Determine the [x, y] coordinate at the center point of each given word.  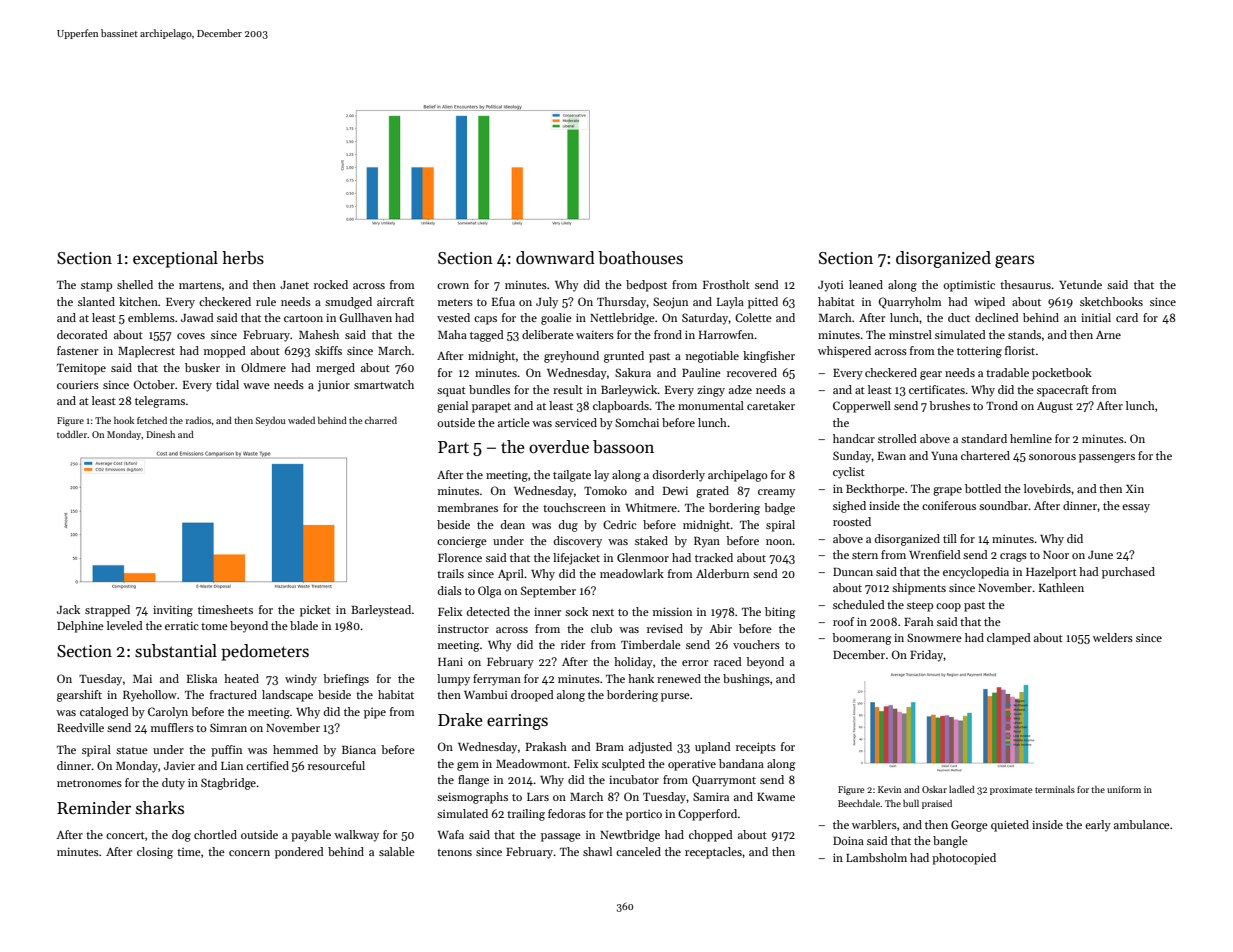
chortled [215, 834]
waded [301, 420]
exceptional [175, 259]
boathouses [640, 258]
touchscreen [574, 507]
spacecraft [1063, 391]
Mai [142, 679]
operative [692, 765]
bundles [489, 389]
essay [1136, 508]
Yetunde [1080, 284]
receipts [756, 748]
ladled [962, 789]
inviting [173, 611]
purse [675, 697]
